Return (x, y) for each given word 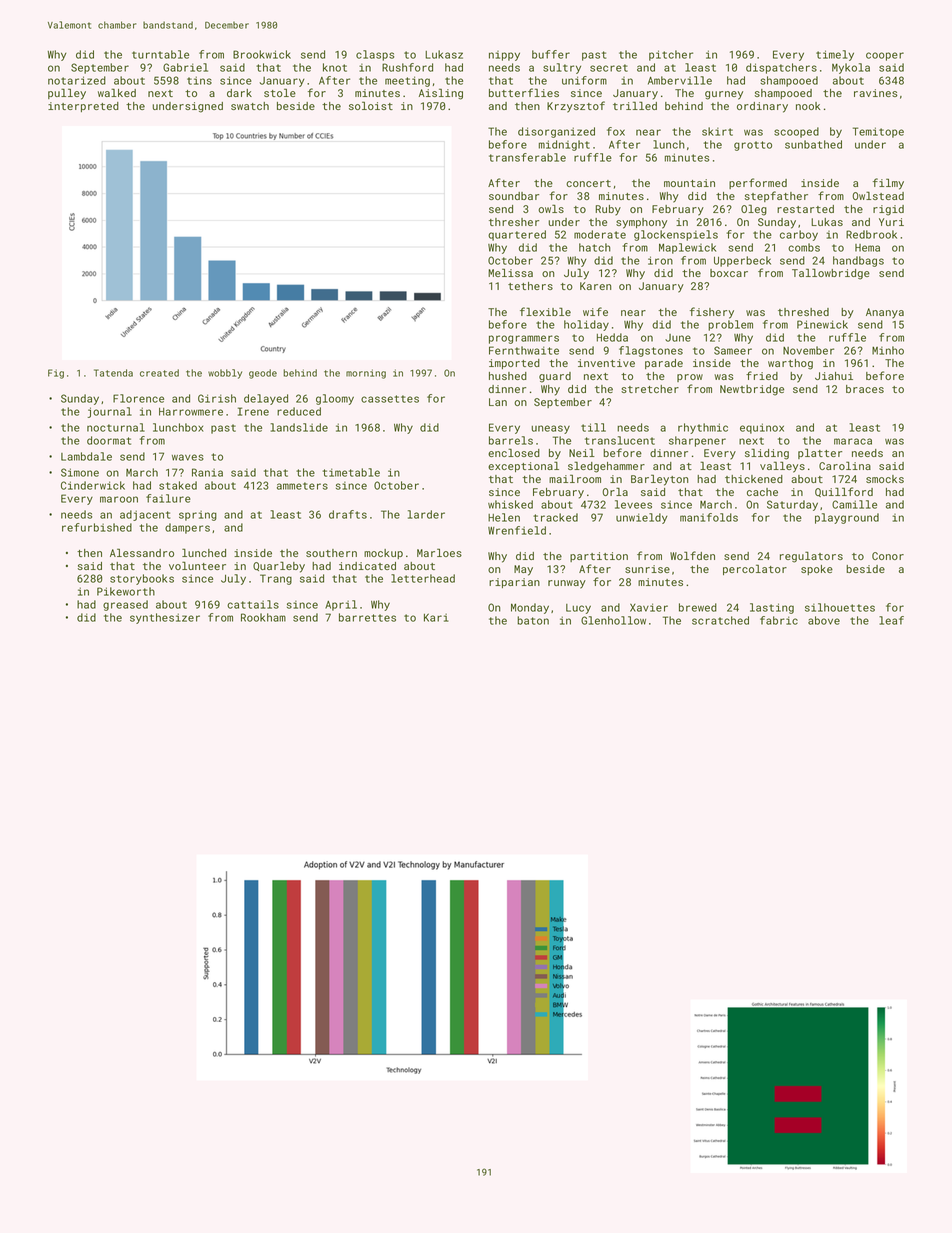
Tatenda (113, 373)
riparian (514, 583)
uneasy (551, 429)
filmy (888, 184)
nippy (504, 56)
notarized (77, 80)
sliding (767, 454)
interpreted (83, 107)
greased (125, 605)
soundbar (514, 196)
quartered (517, 235)
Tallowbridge (831, 274)
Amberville (680, 80)
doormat (109, 440)
